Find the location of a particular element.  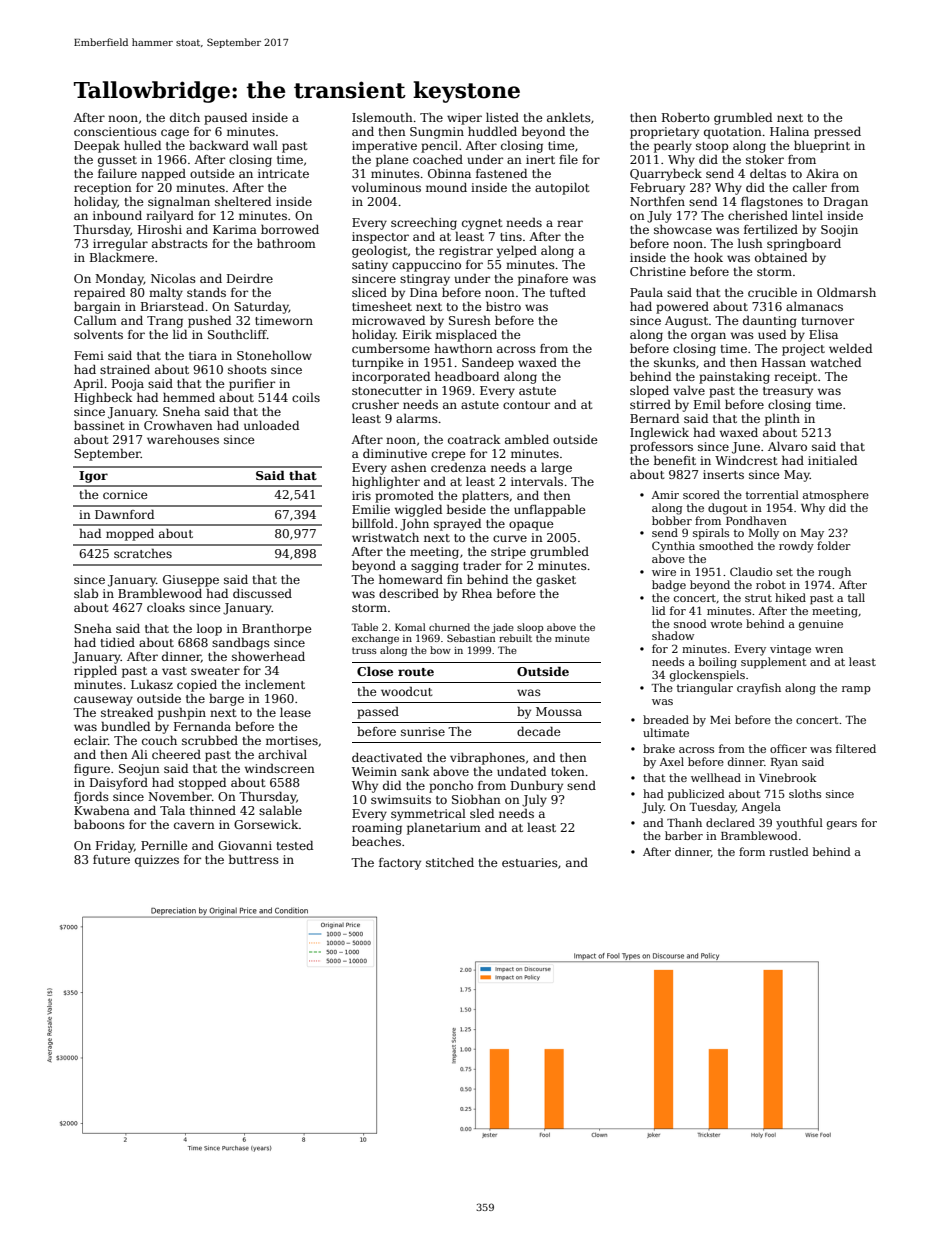

Dunbury is located at coordinates (537, 786).
